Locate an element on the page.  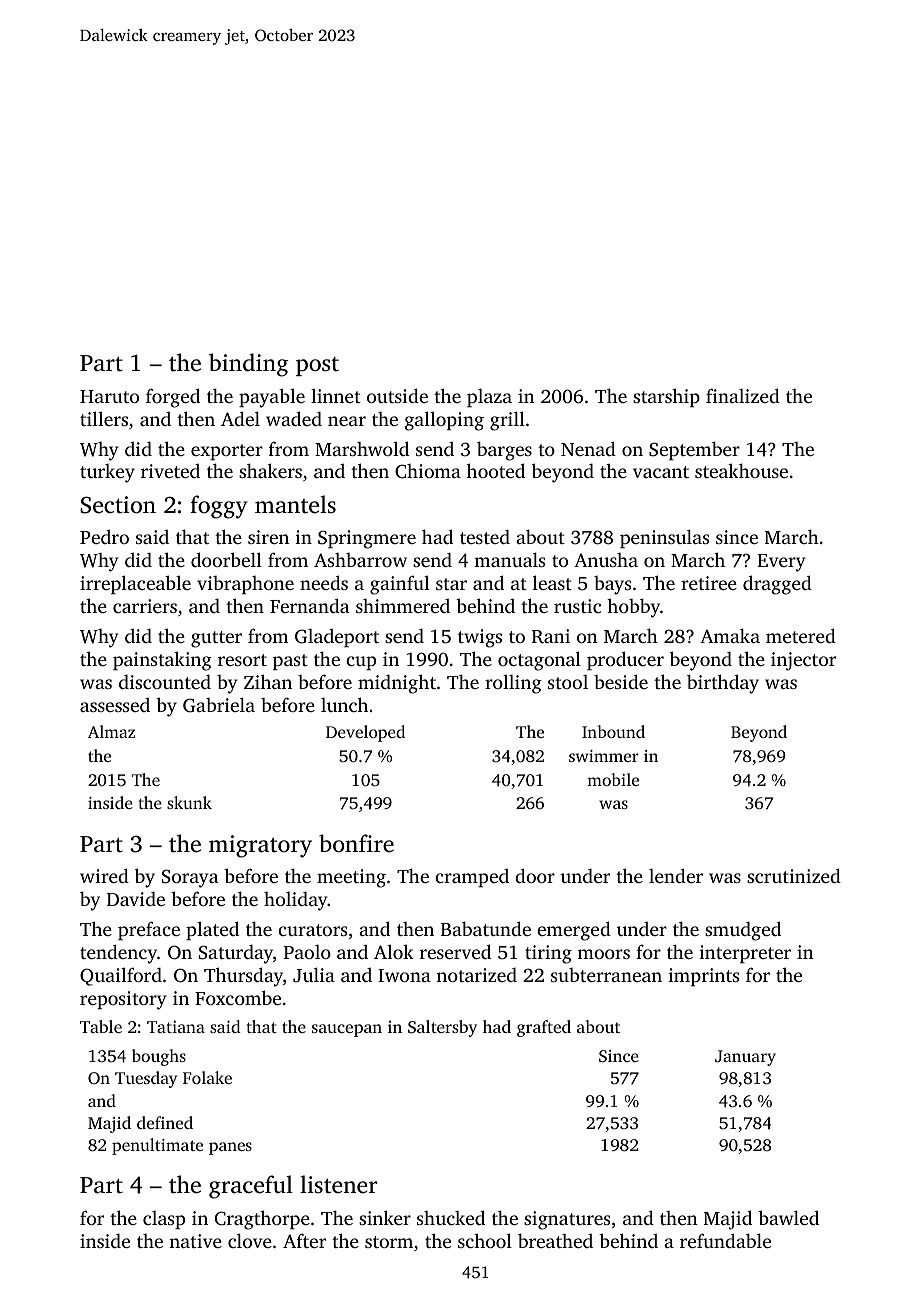
finalized is located at coordinates (743, 395).
